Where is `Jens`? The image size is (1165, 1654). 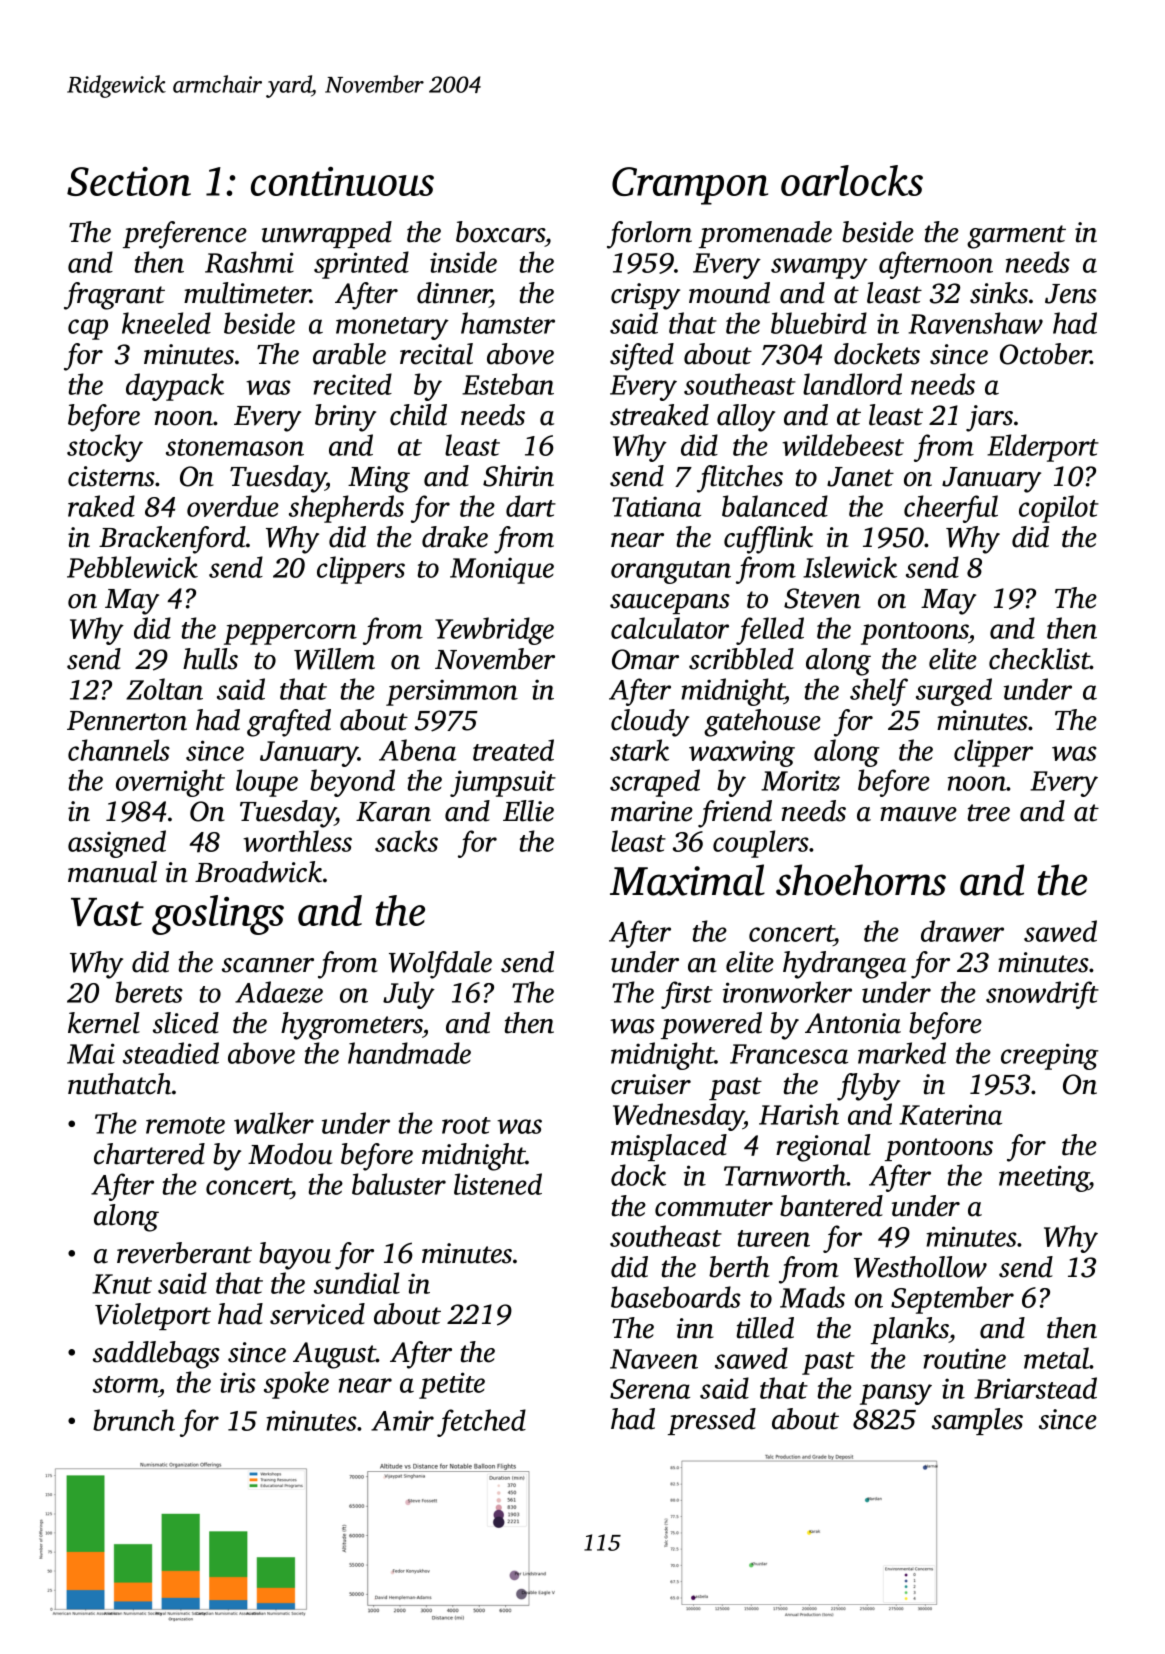
Jens is located at coordinates (1071, 294).
